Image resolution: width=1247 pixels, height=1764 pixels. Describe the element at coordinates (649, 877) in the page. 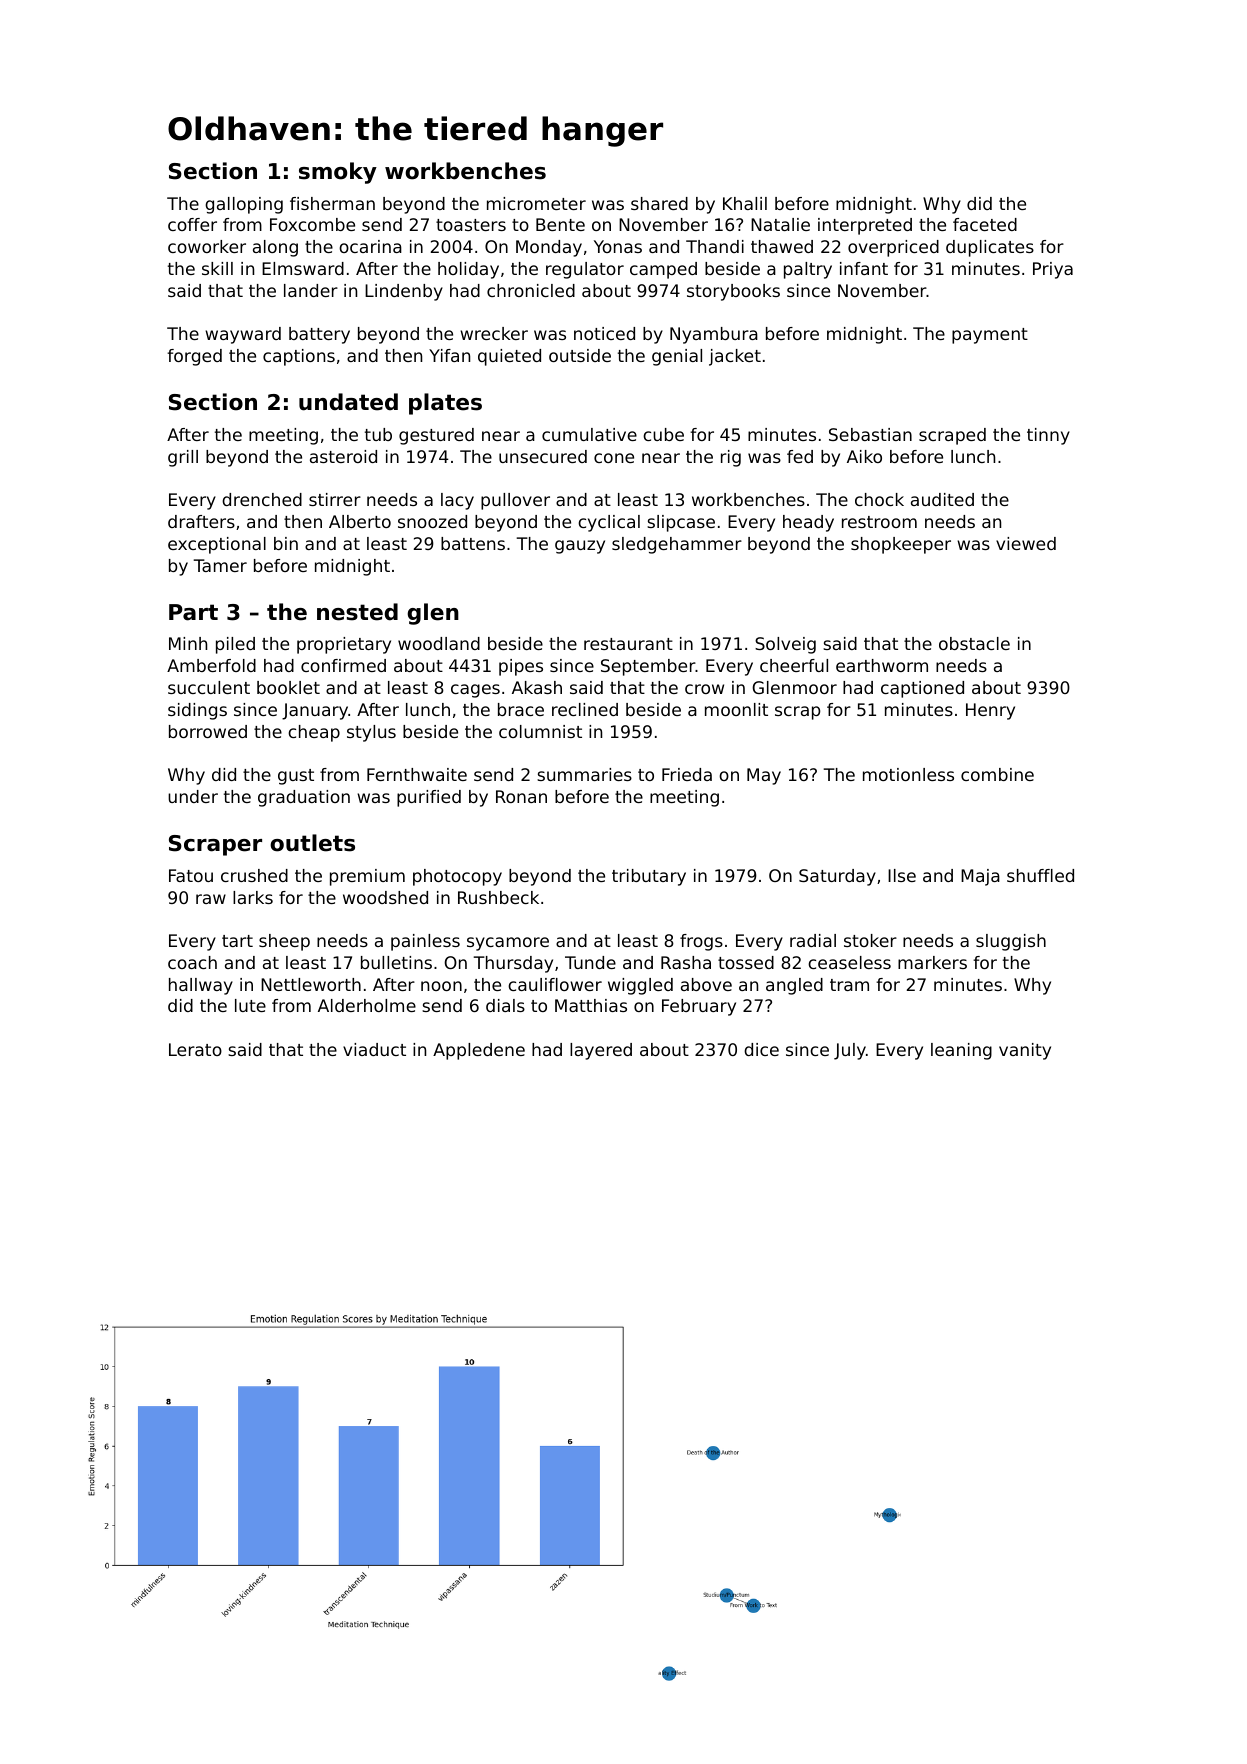

I see `tributary` at that location.
